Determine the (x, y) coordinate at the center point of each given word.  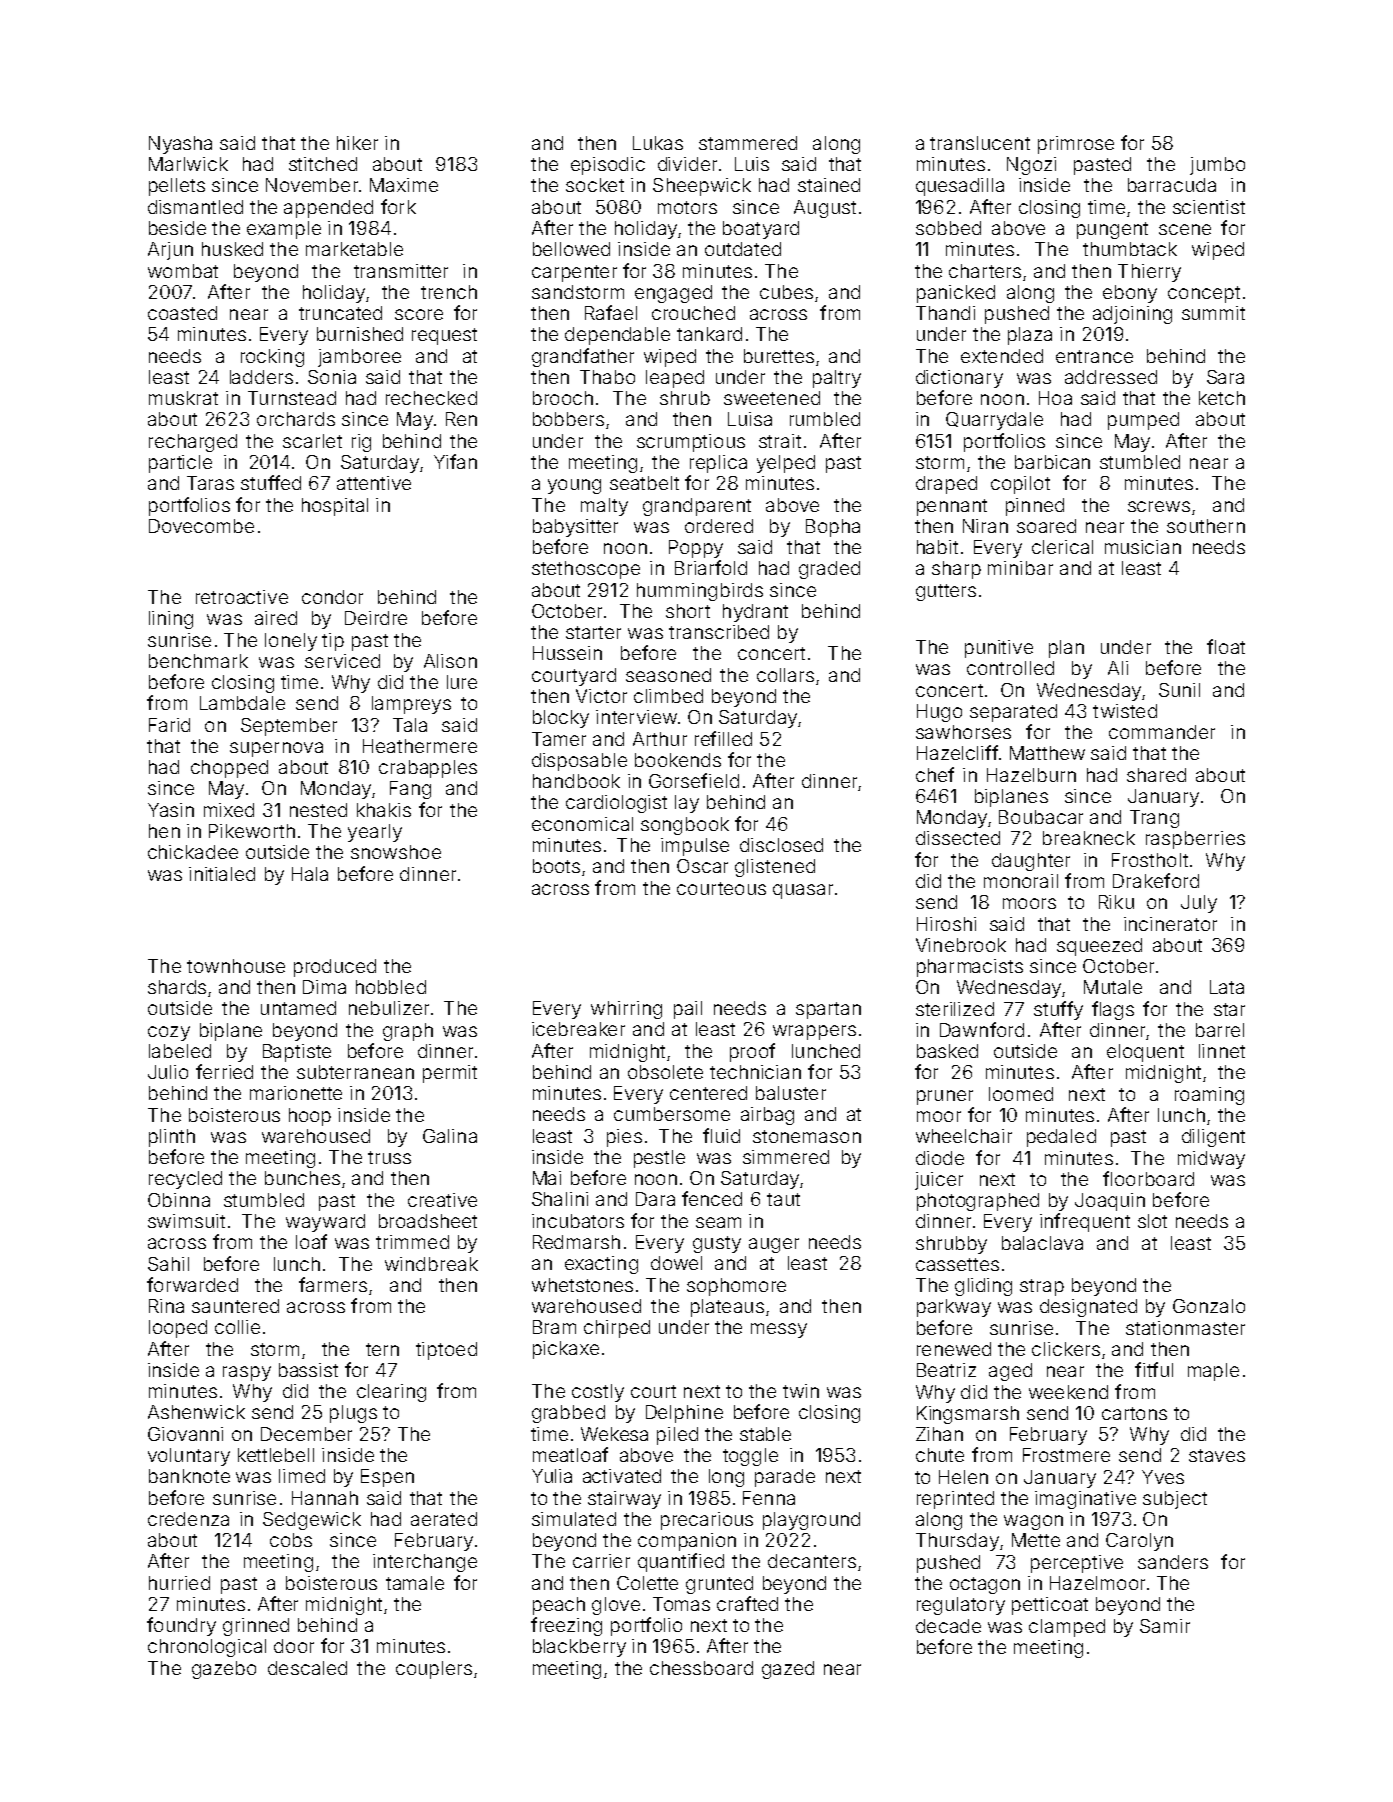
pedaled (1061, 1138)
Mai (547, 1178)
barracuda (1172, 185)
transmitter (401, 271)
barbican (1052, 462)
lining (171, 620)
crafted (747, 1603)
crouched (693, 313)
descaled (307, 1668)
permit (450, 1074)
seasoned (668, 675)
